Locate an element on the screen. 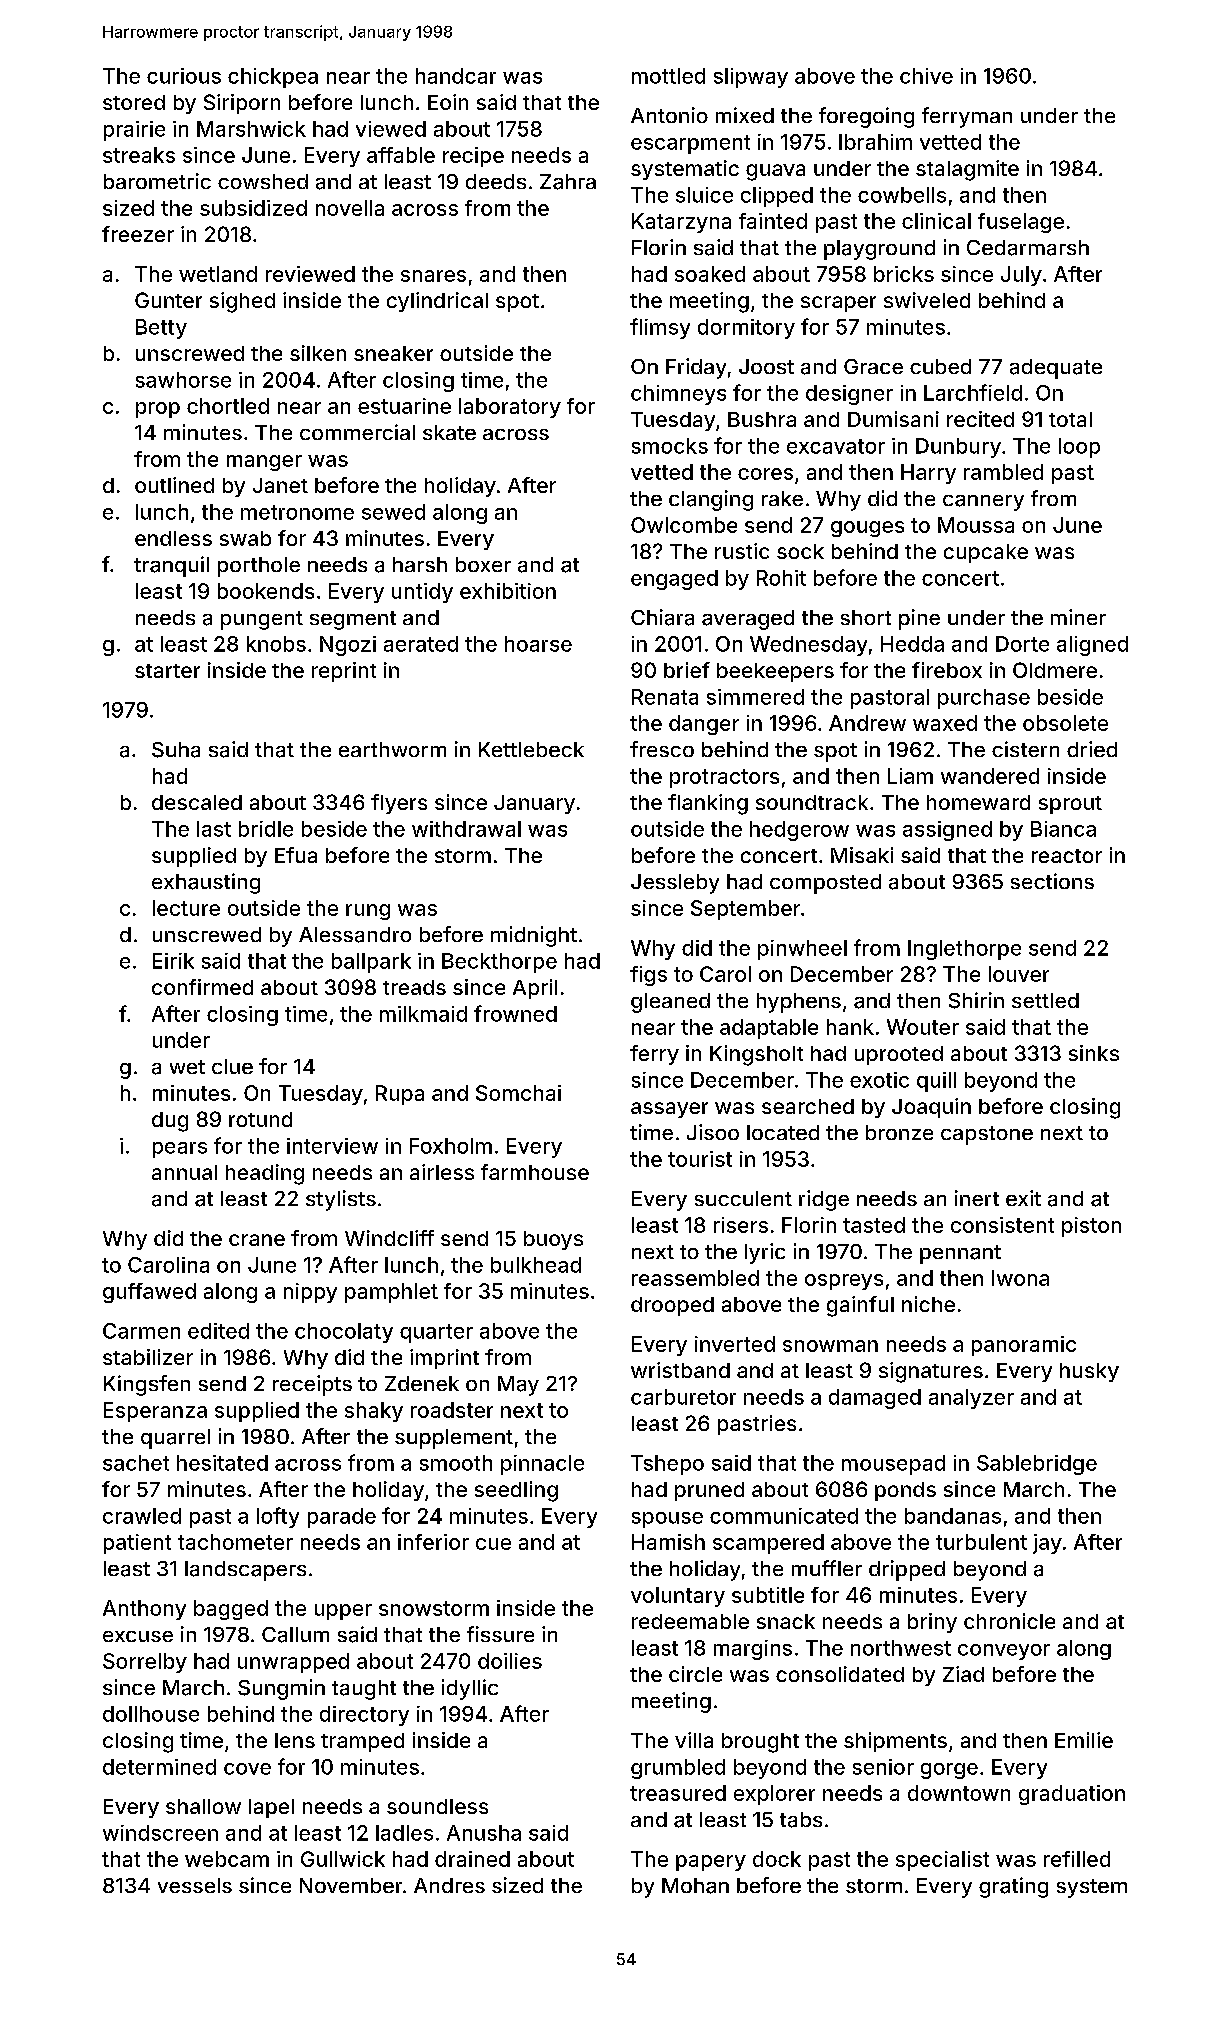  cove is located at coordinates (247, 1769).
